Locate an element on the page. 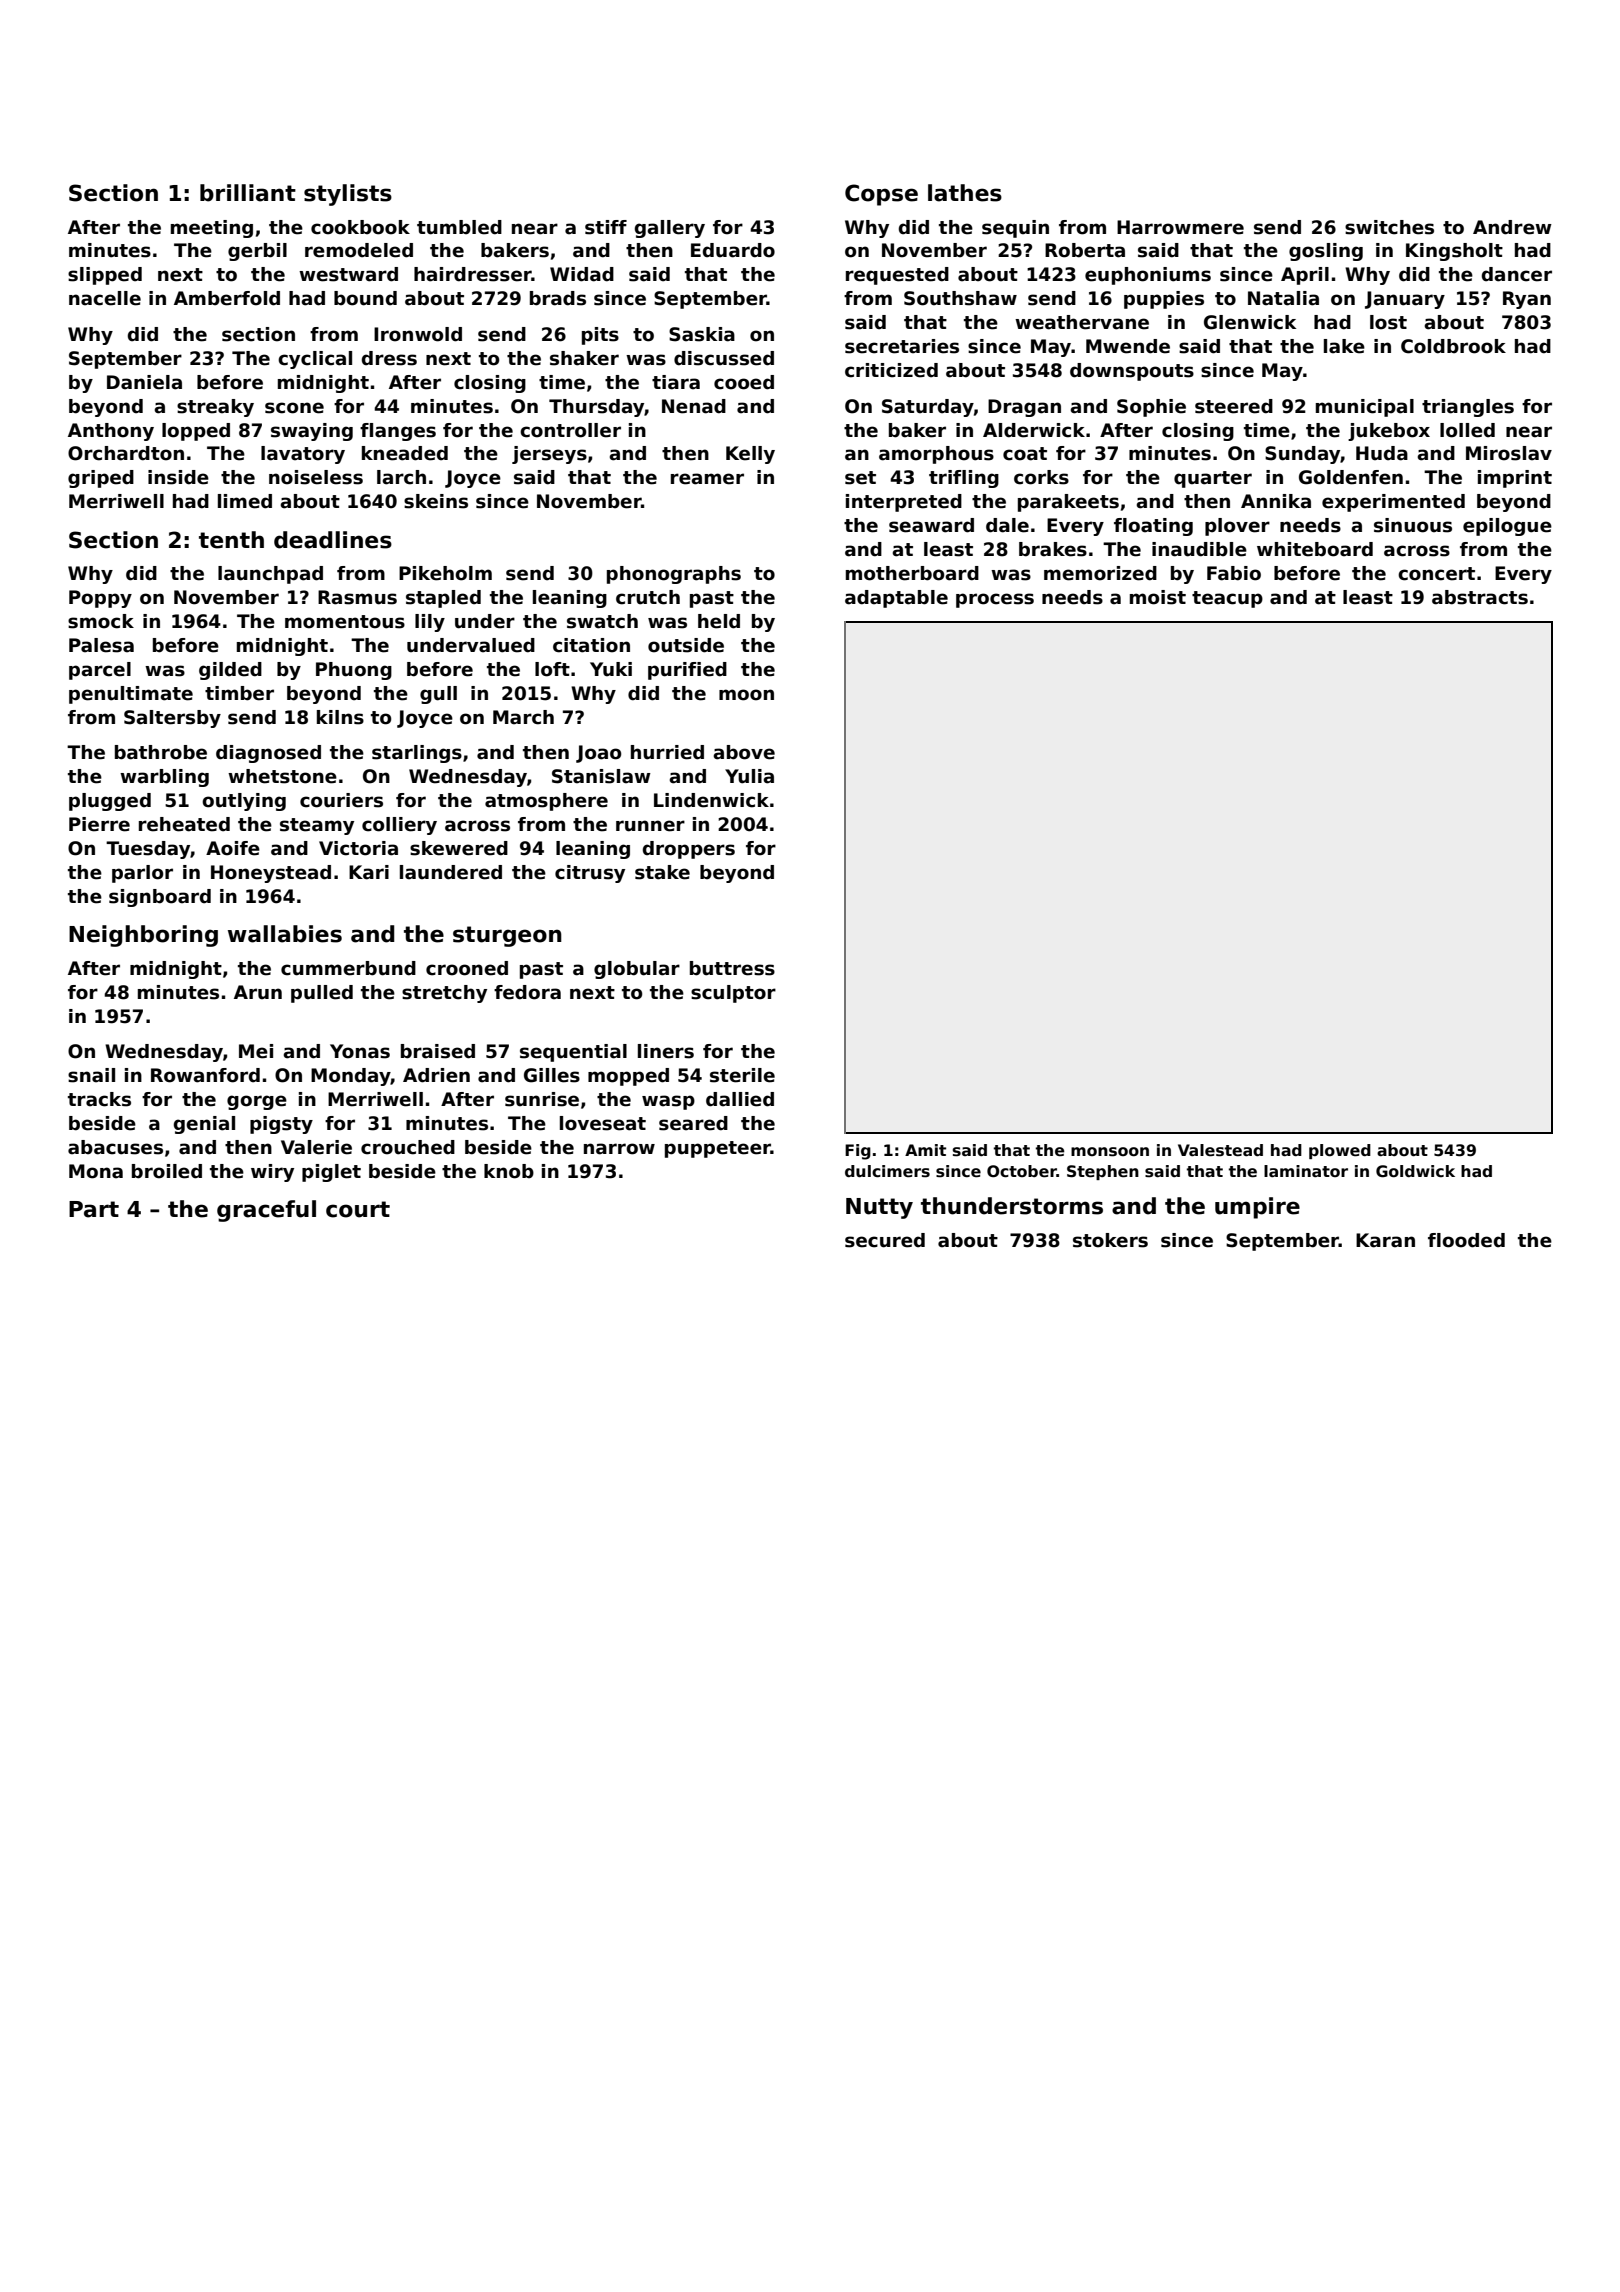 Image resolution: width=1620 pixels, height=2292 pixels. Valestead is located at coordinates (1220, 1150).
